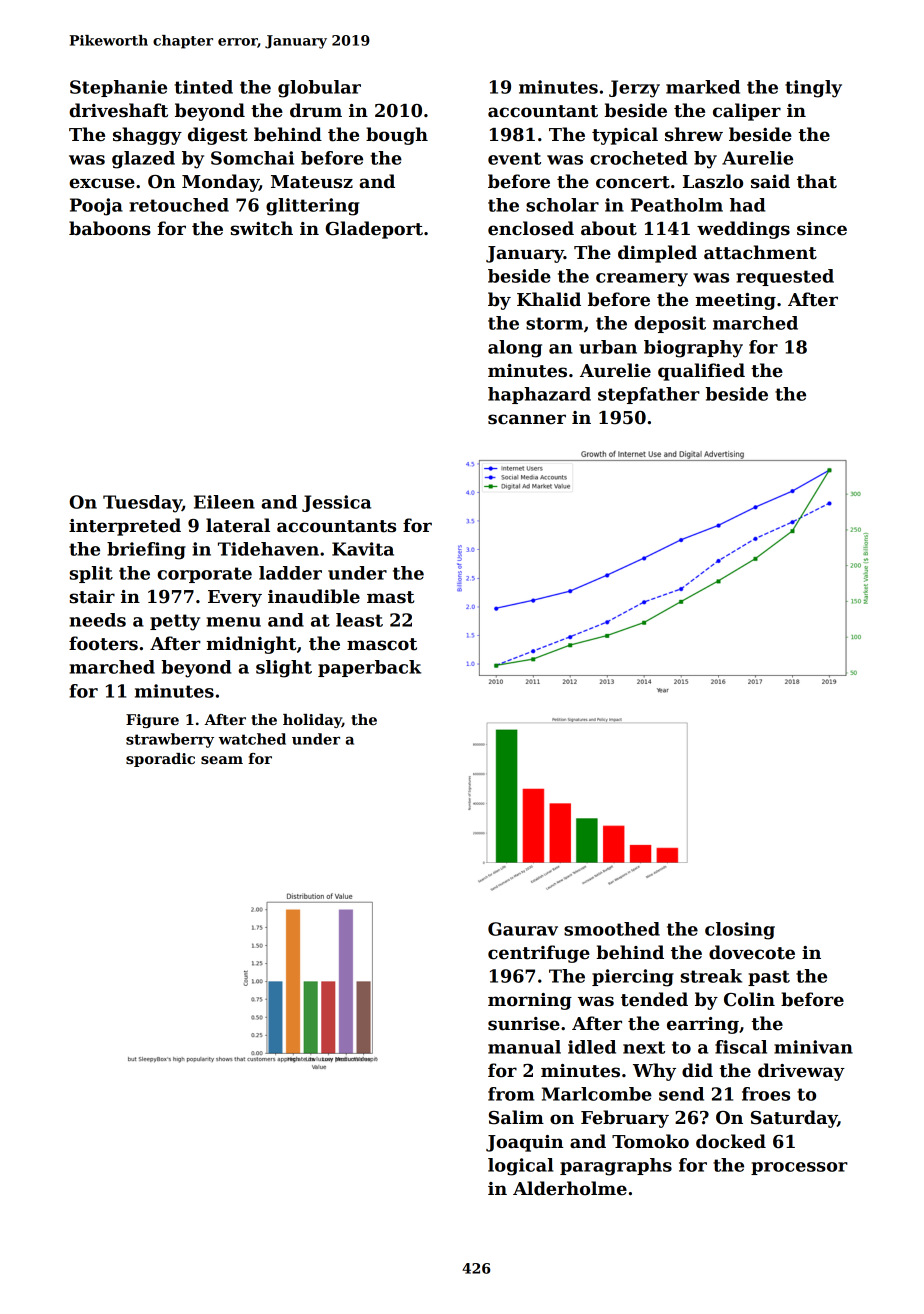 This document has height=1314, width=924. I want to click on holiday, so click(312, 721).
